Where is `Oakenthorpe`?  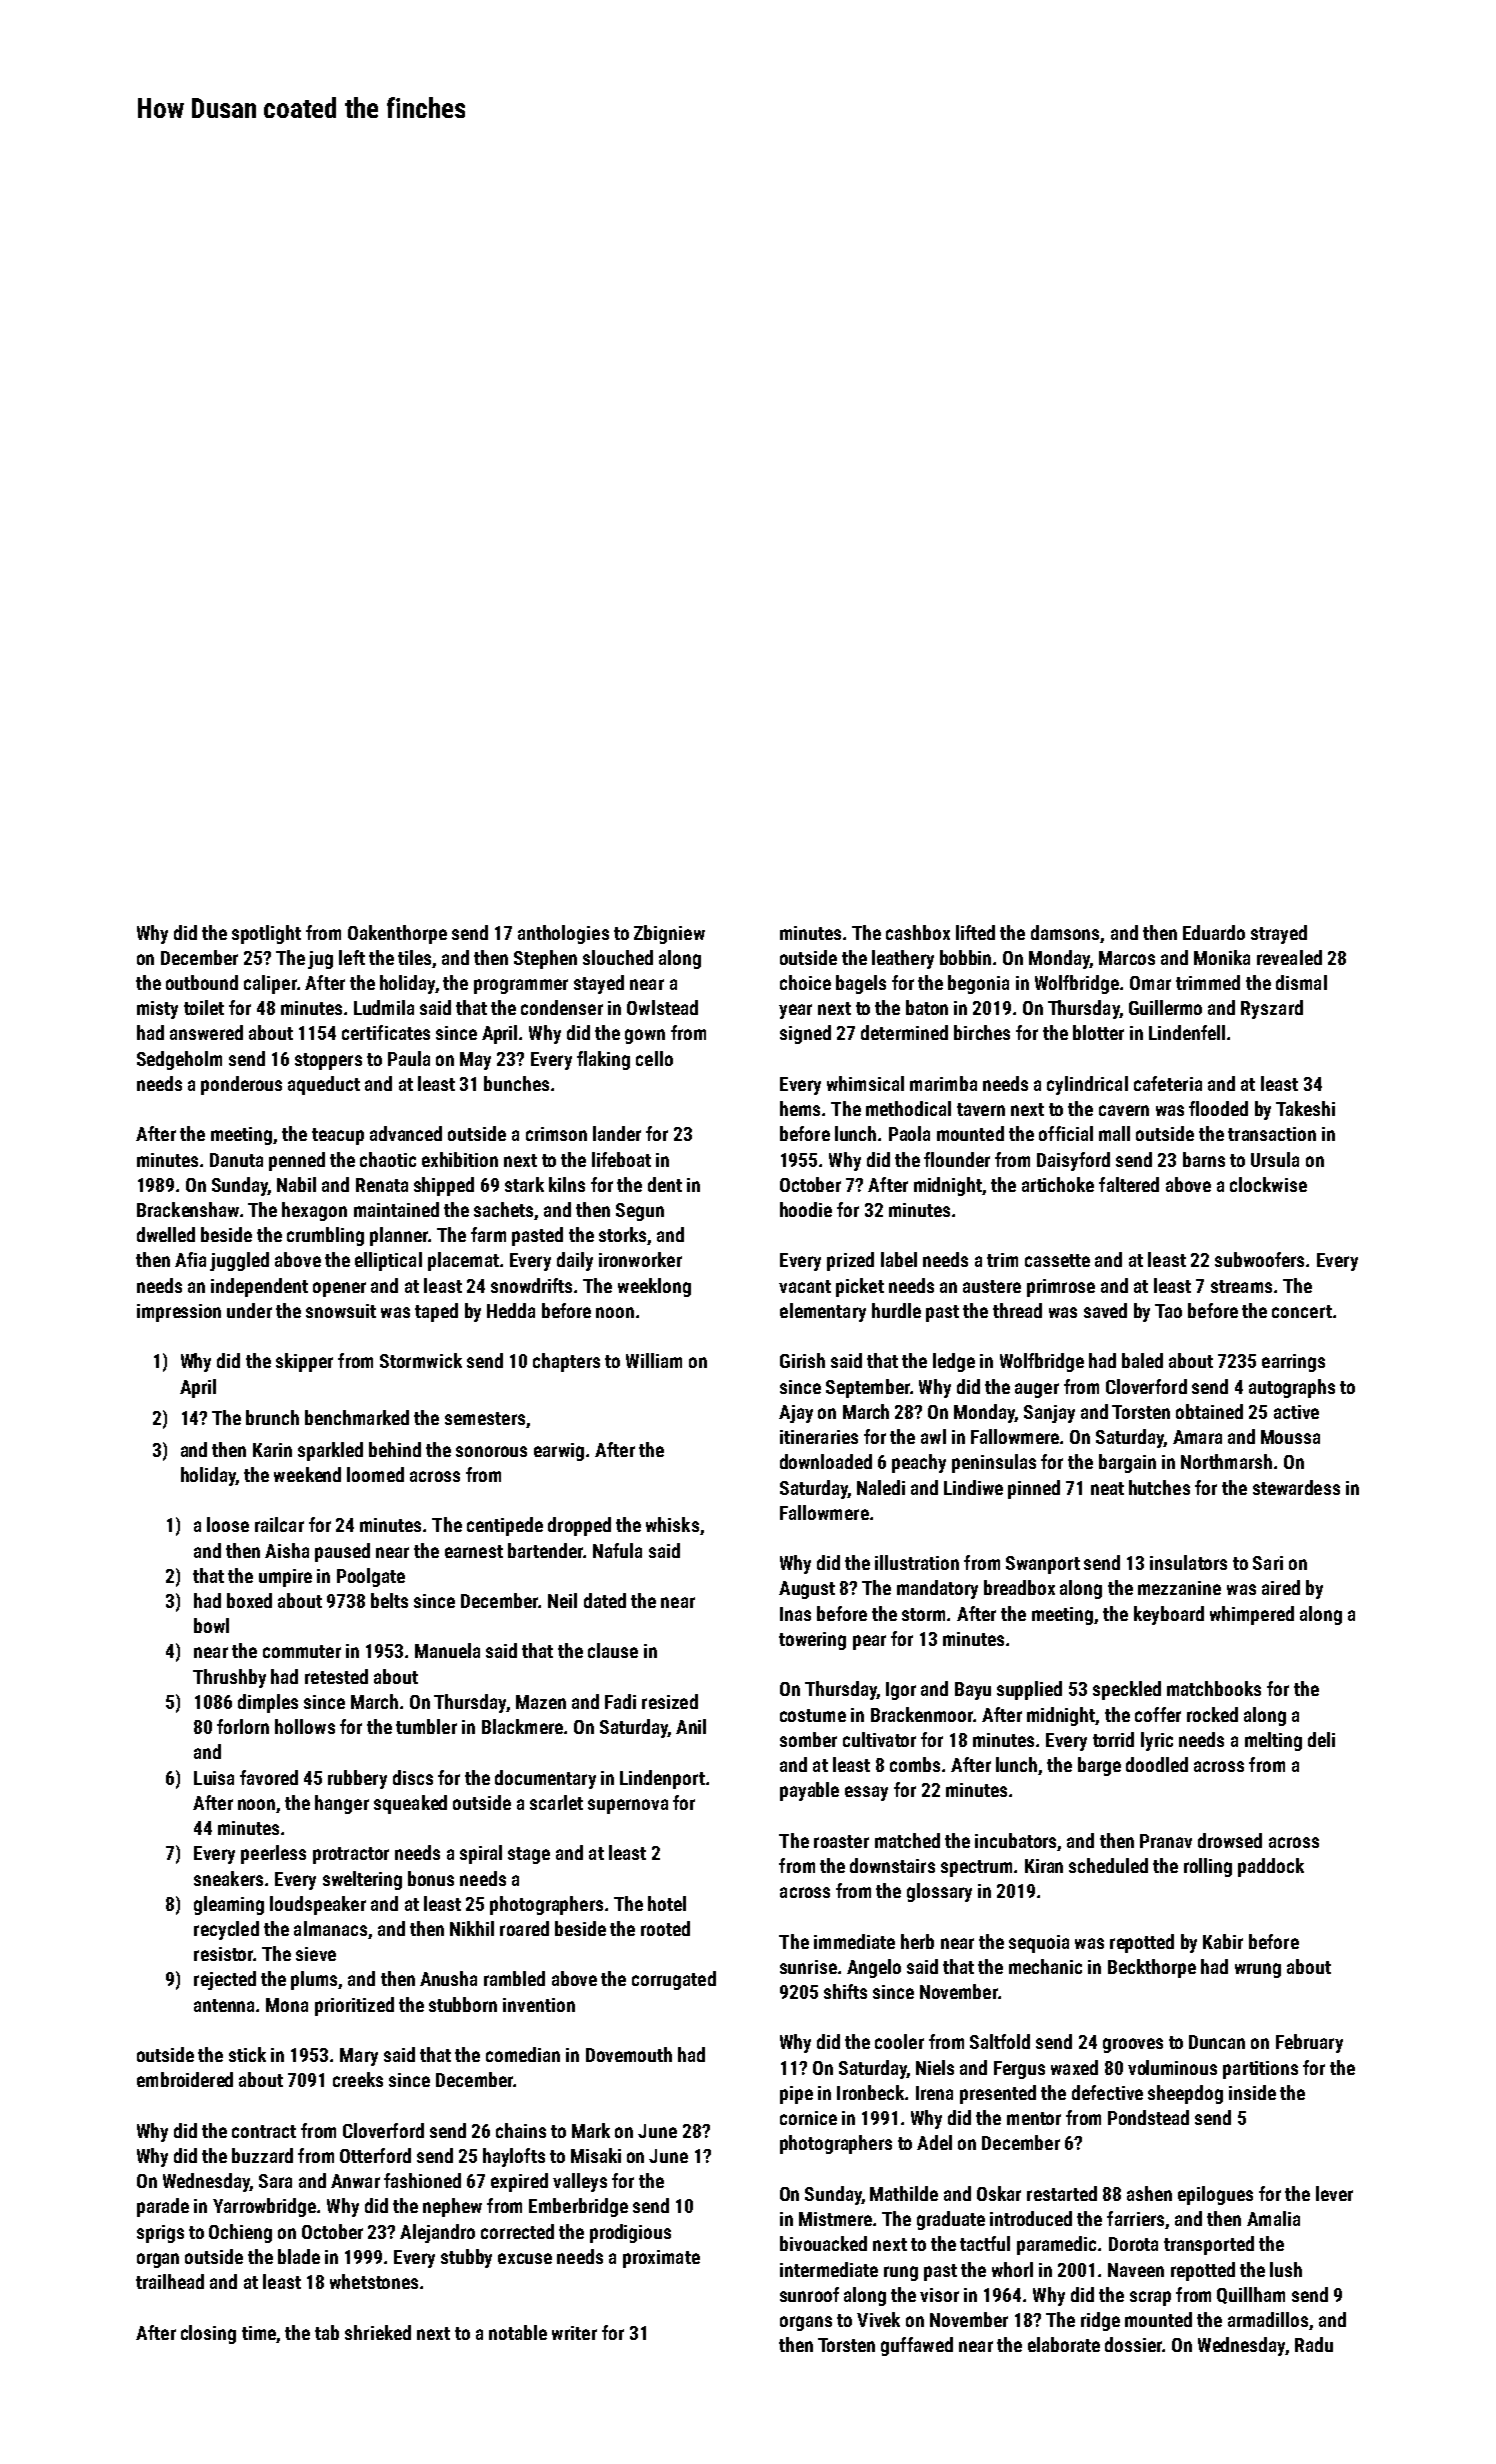 Oakenthorpe is located at coordinates (397, 934).
